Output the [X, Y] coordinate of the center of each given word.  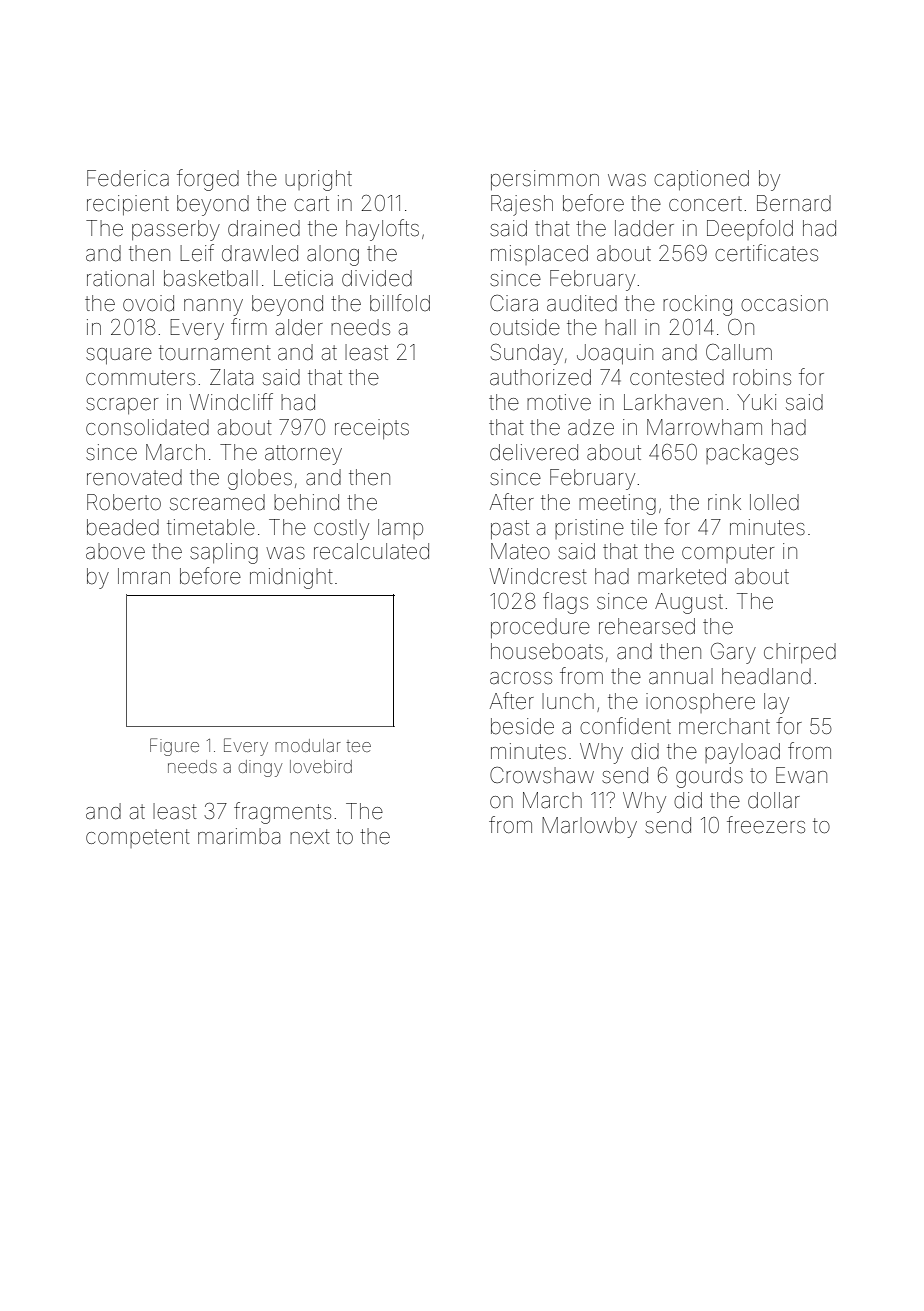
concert [705, 204]
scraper [122, 406]
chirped [800, 653]
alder [299, 327]
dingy [260, 768]
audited [582, 303]
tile [644, 527]
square [119, 356]
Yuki [756, 402]
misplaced [539, 255]
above [115, 551]
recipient [128, 205]
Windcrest [538, 576]
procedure [540, 628]
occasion [784, 303]
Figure [174, 747]
